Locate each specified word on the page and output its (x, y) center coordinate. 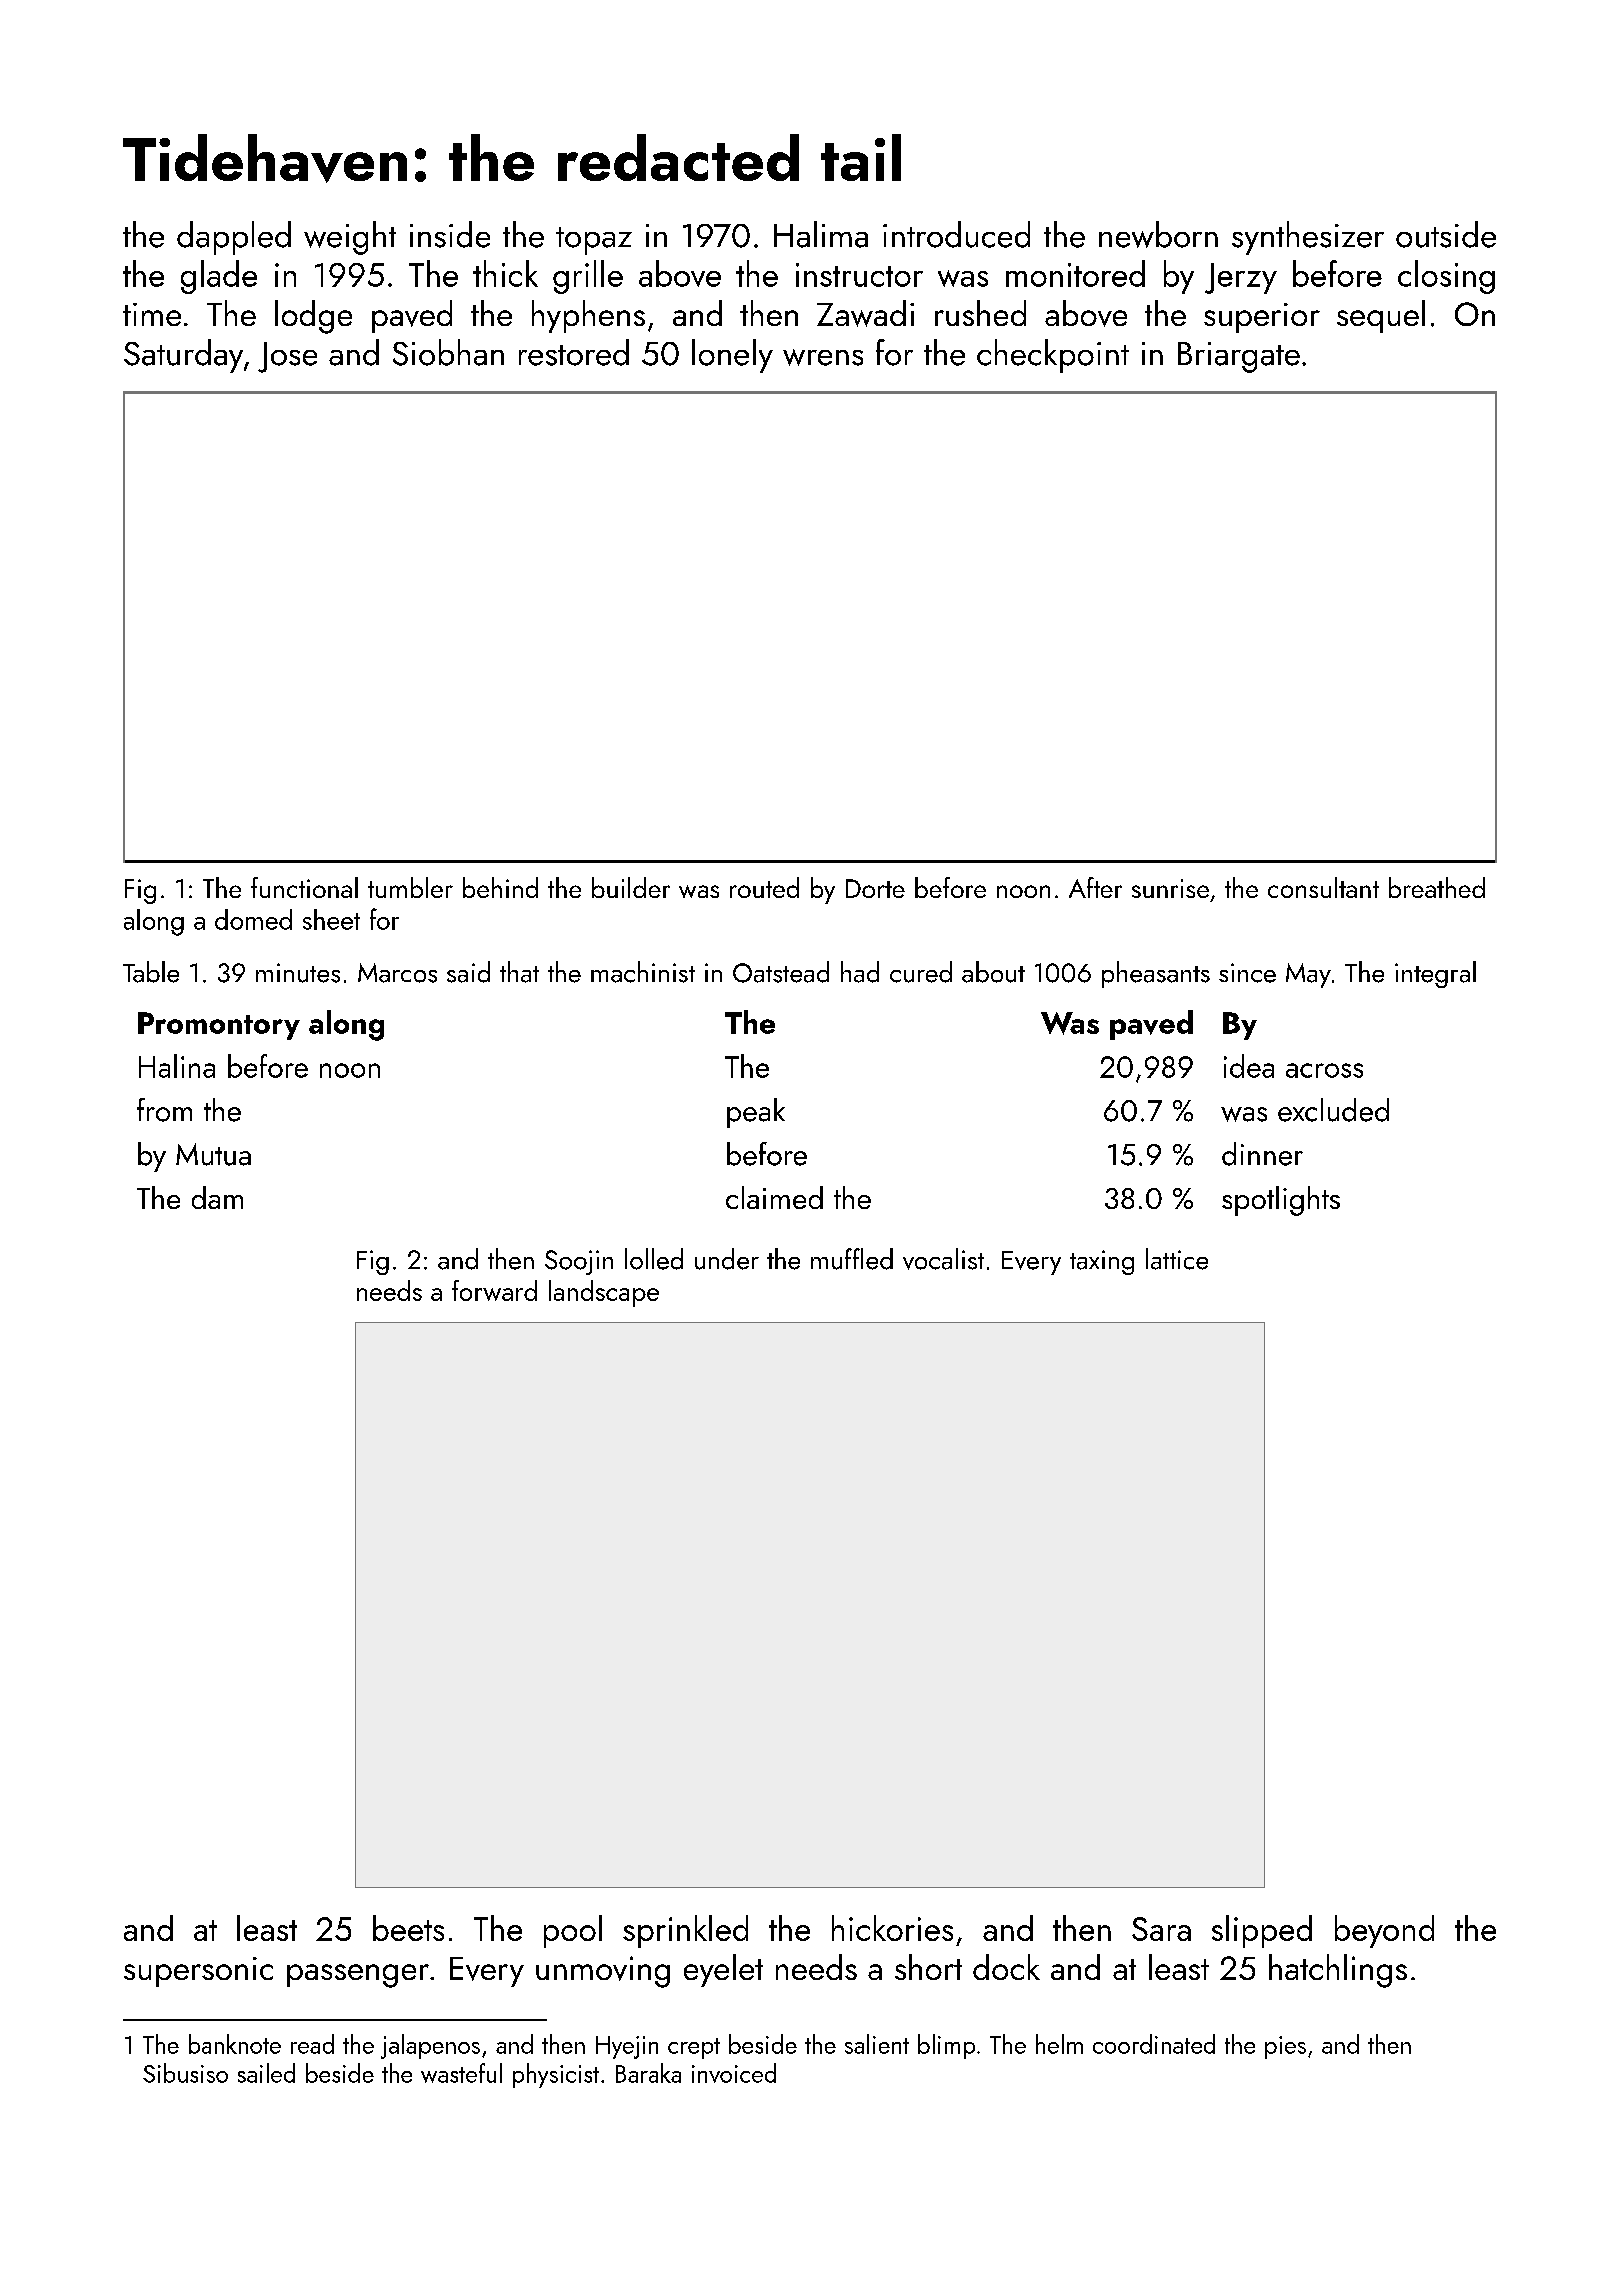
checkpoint (1053, 356)
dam (217, 1197)
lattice (1177, 1259)
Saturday (183, 356)
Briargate (1239, 357)
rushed (980, 313)
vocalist (943, 1259)
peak (756, 1113)
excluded (1333, 1110)
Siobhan (448, 352)
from (164, 1110)
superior (1262, 318)
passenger (358, 1976)
